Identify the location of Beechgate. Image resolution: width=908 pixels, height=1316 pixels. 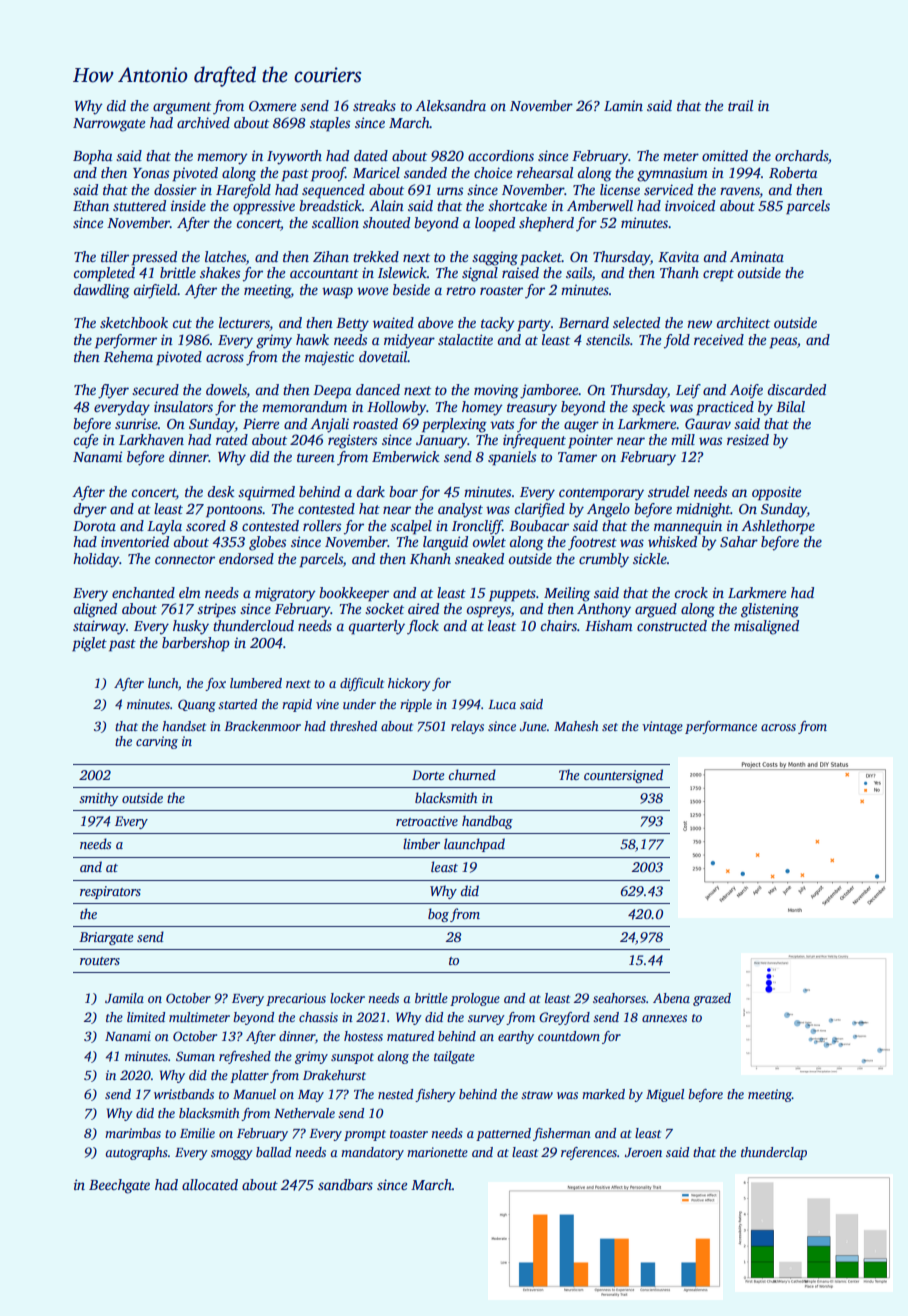
(119, 1186).
